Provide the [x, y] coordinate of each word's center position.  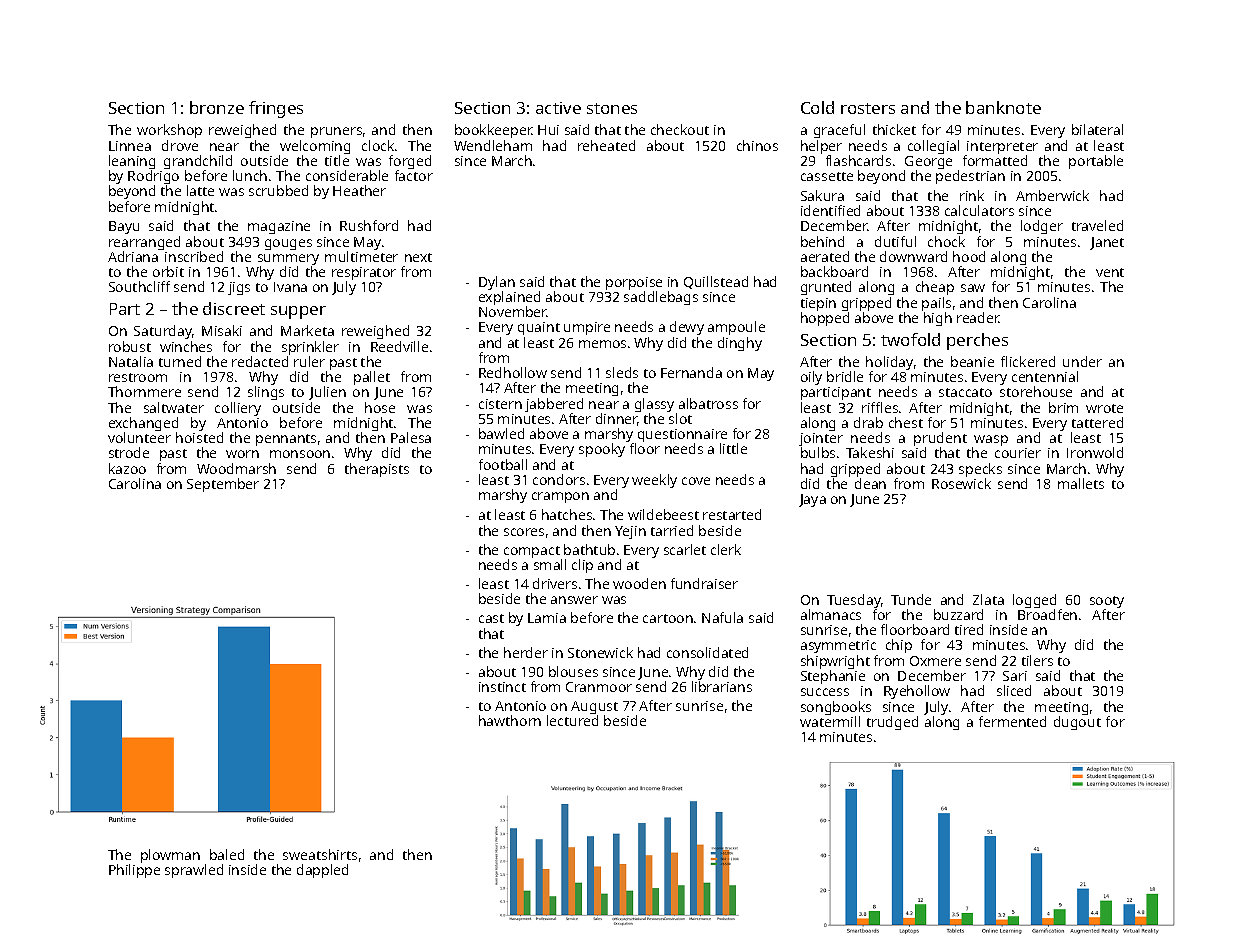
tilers [1037, 660]
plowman [170, 856]
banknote [1003, 107]
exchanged [143, 424]
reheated [606, 145]
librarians [722, 686]
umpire [587, 328]
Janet [1107, 243]
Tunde [911, 599]
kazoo [127, 468]
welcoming [315, 147]
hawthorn [510, 720]
